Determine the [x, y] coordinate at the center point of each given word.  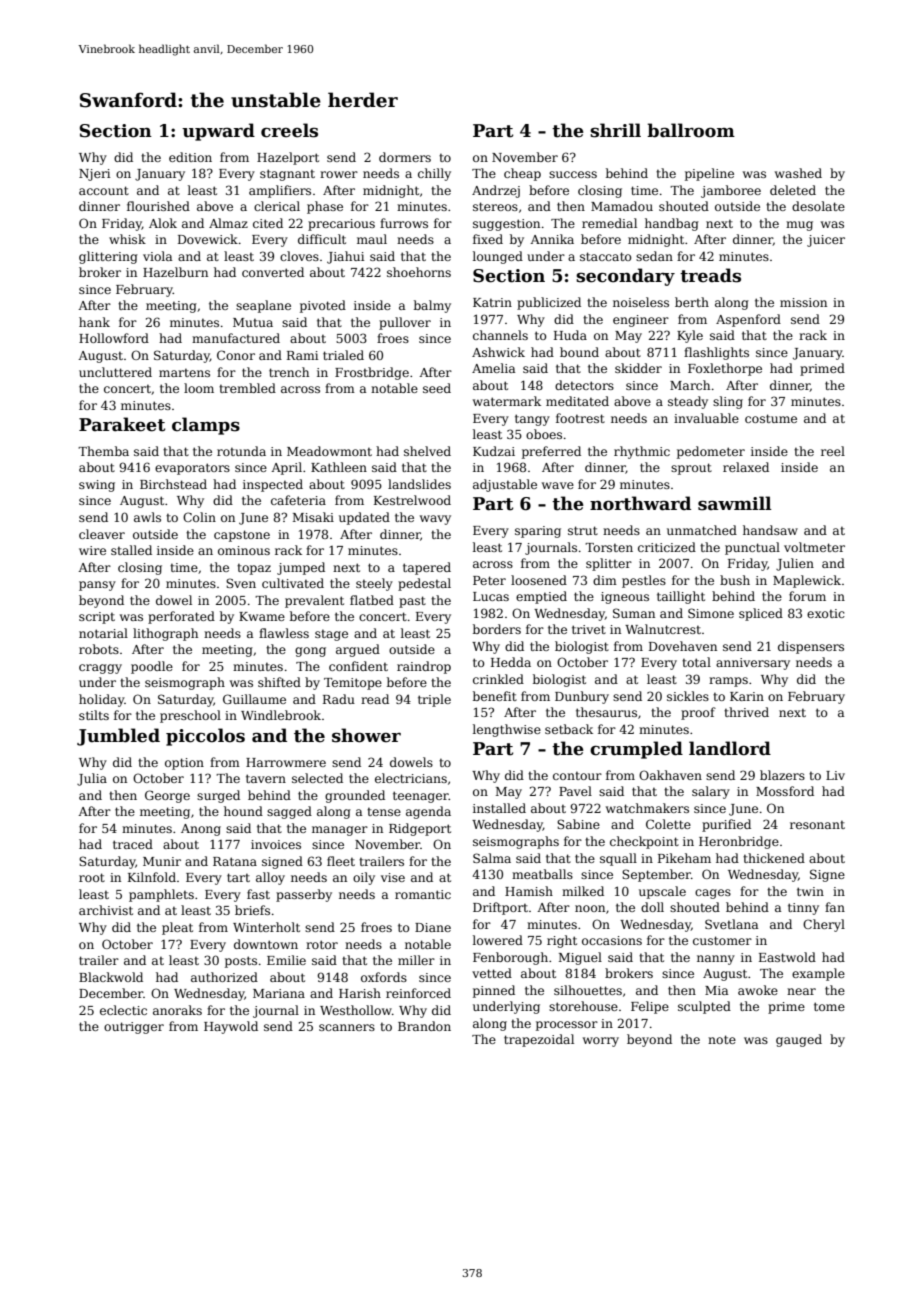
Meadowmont [329, 451]
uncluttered [115, 372]
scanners [347, 1027]
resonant [817, 825]
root [92, 877]
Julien [795, 564]
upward [218, 132]
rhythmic [642, 452]
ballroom [691, 130]
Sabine [578, 824]
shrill [615, 130]
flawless [284, 633]
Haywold [231, 1027]
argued [358, 650]
